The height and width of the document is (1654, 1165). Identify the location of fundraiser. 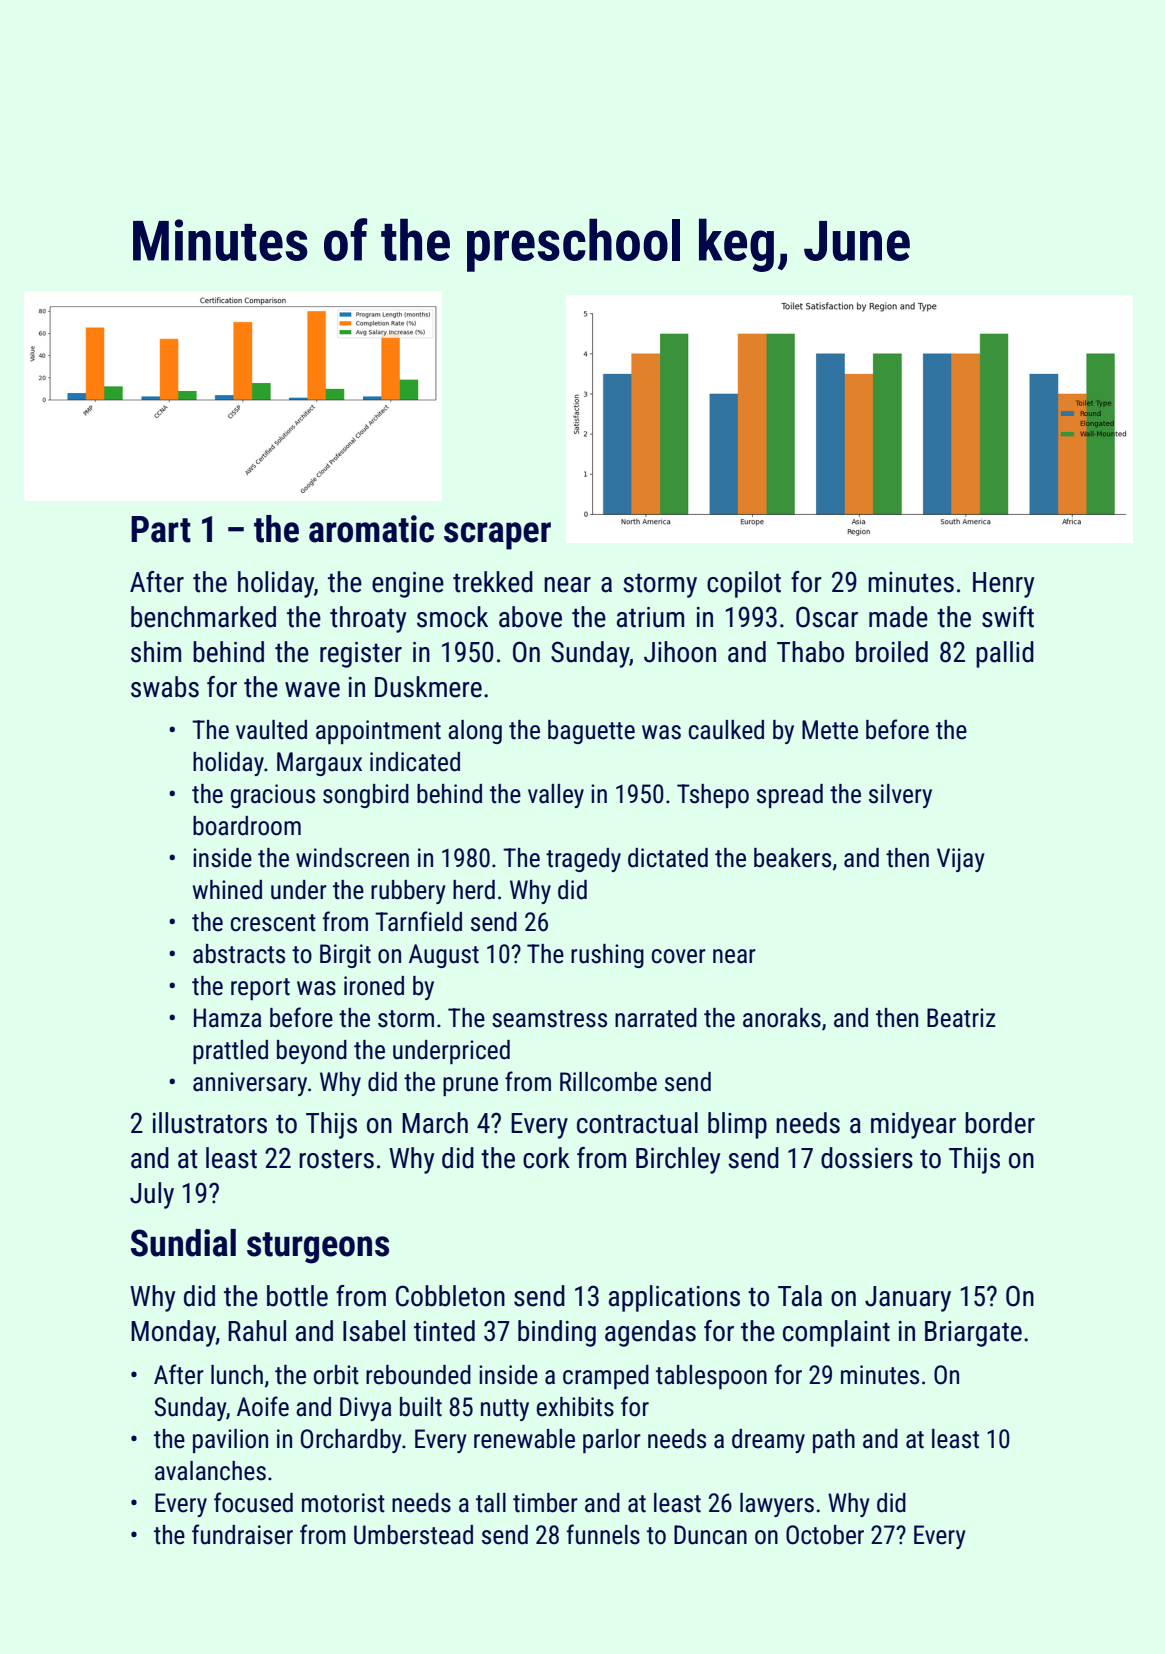
(242, 1534).
